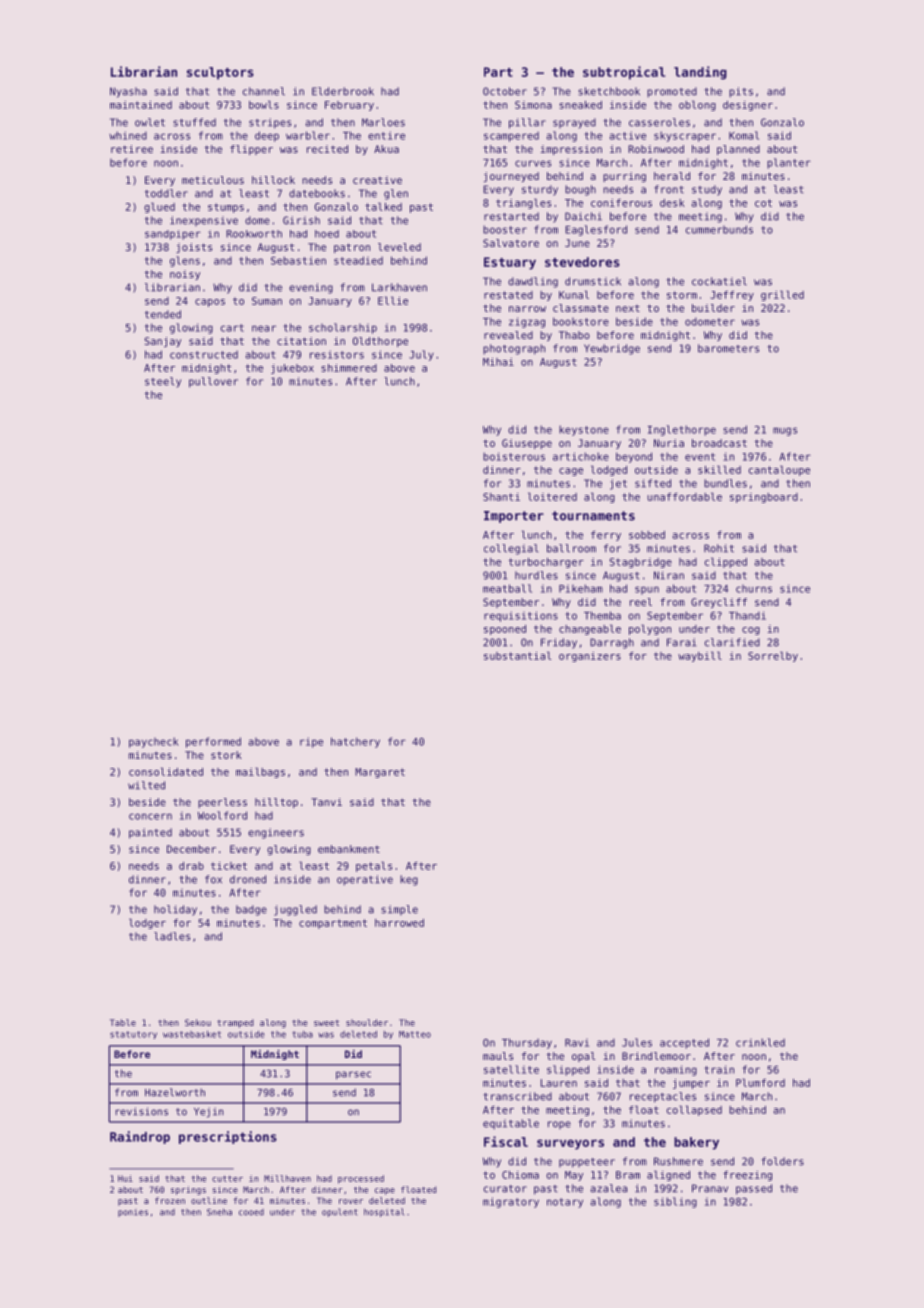 The height and width of the screenshot is (1308, 924). What do you see at coordinates (276, 833) in the screenshot?
I see `engineers` at bounding box center [276, 833].
